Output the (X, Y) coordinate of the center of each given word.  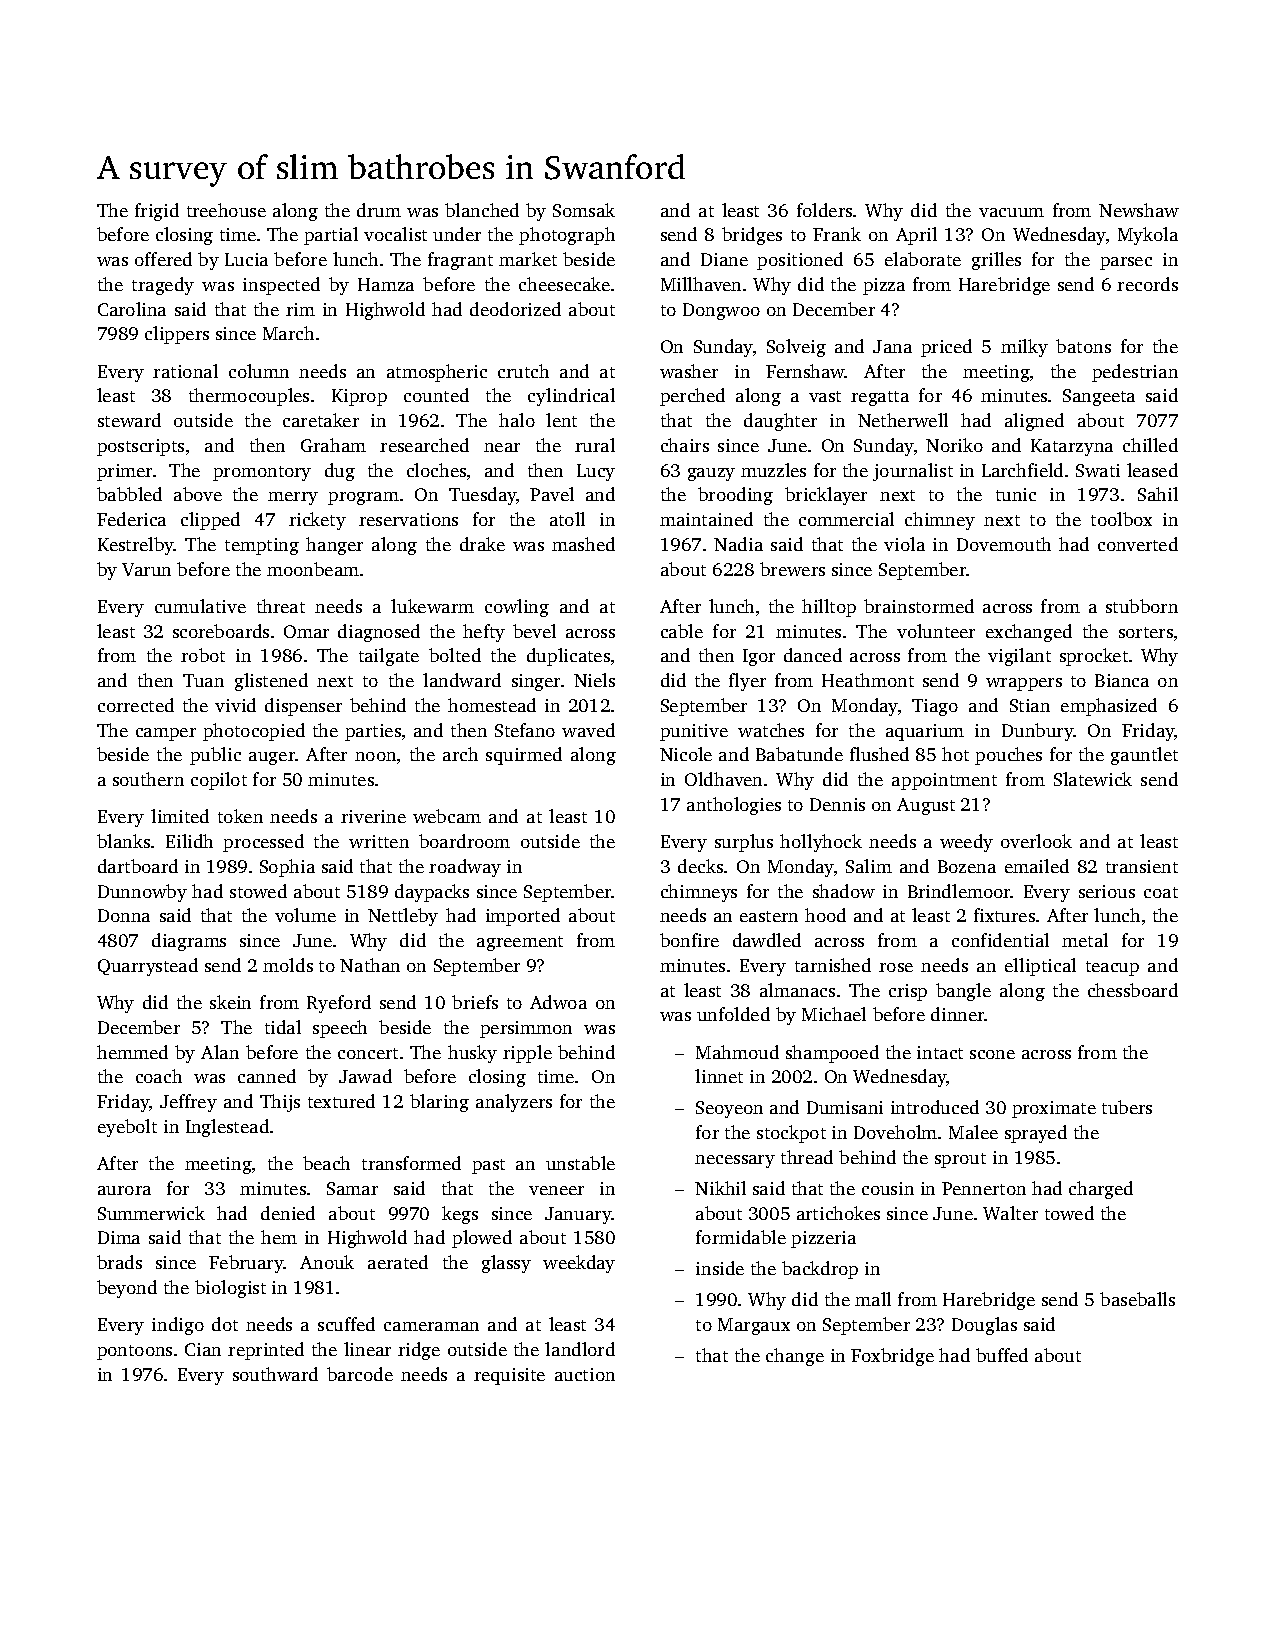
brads (119, 1262)
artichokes (838, 1213)
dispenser (303, 707)
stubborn (1142, 606)
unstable (580, 1163)
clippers (177, 335)
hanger (334, 546)
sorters (1146, 632)
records (1147, 284)
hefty (484, 633)
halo (517, 420)
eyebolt (127, 1128)
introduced (935, 1107)
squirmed (524, 756)
